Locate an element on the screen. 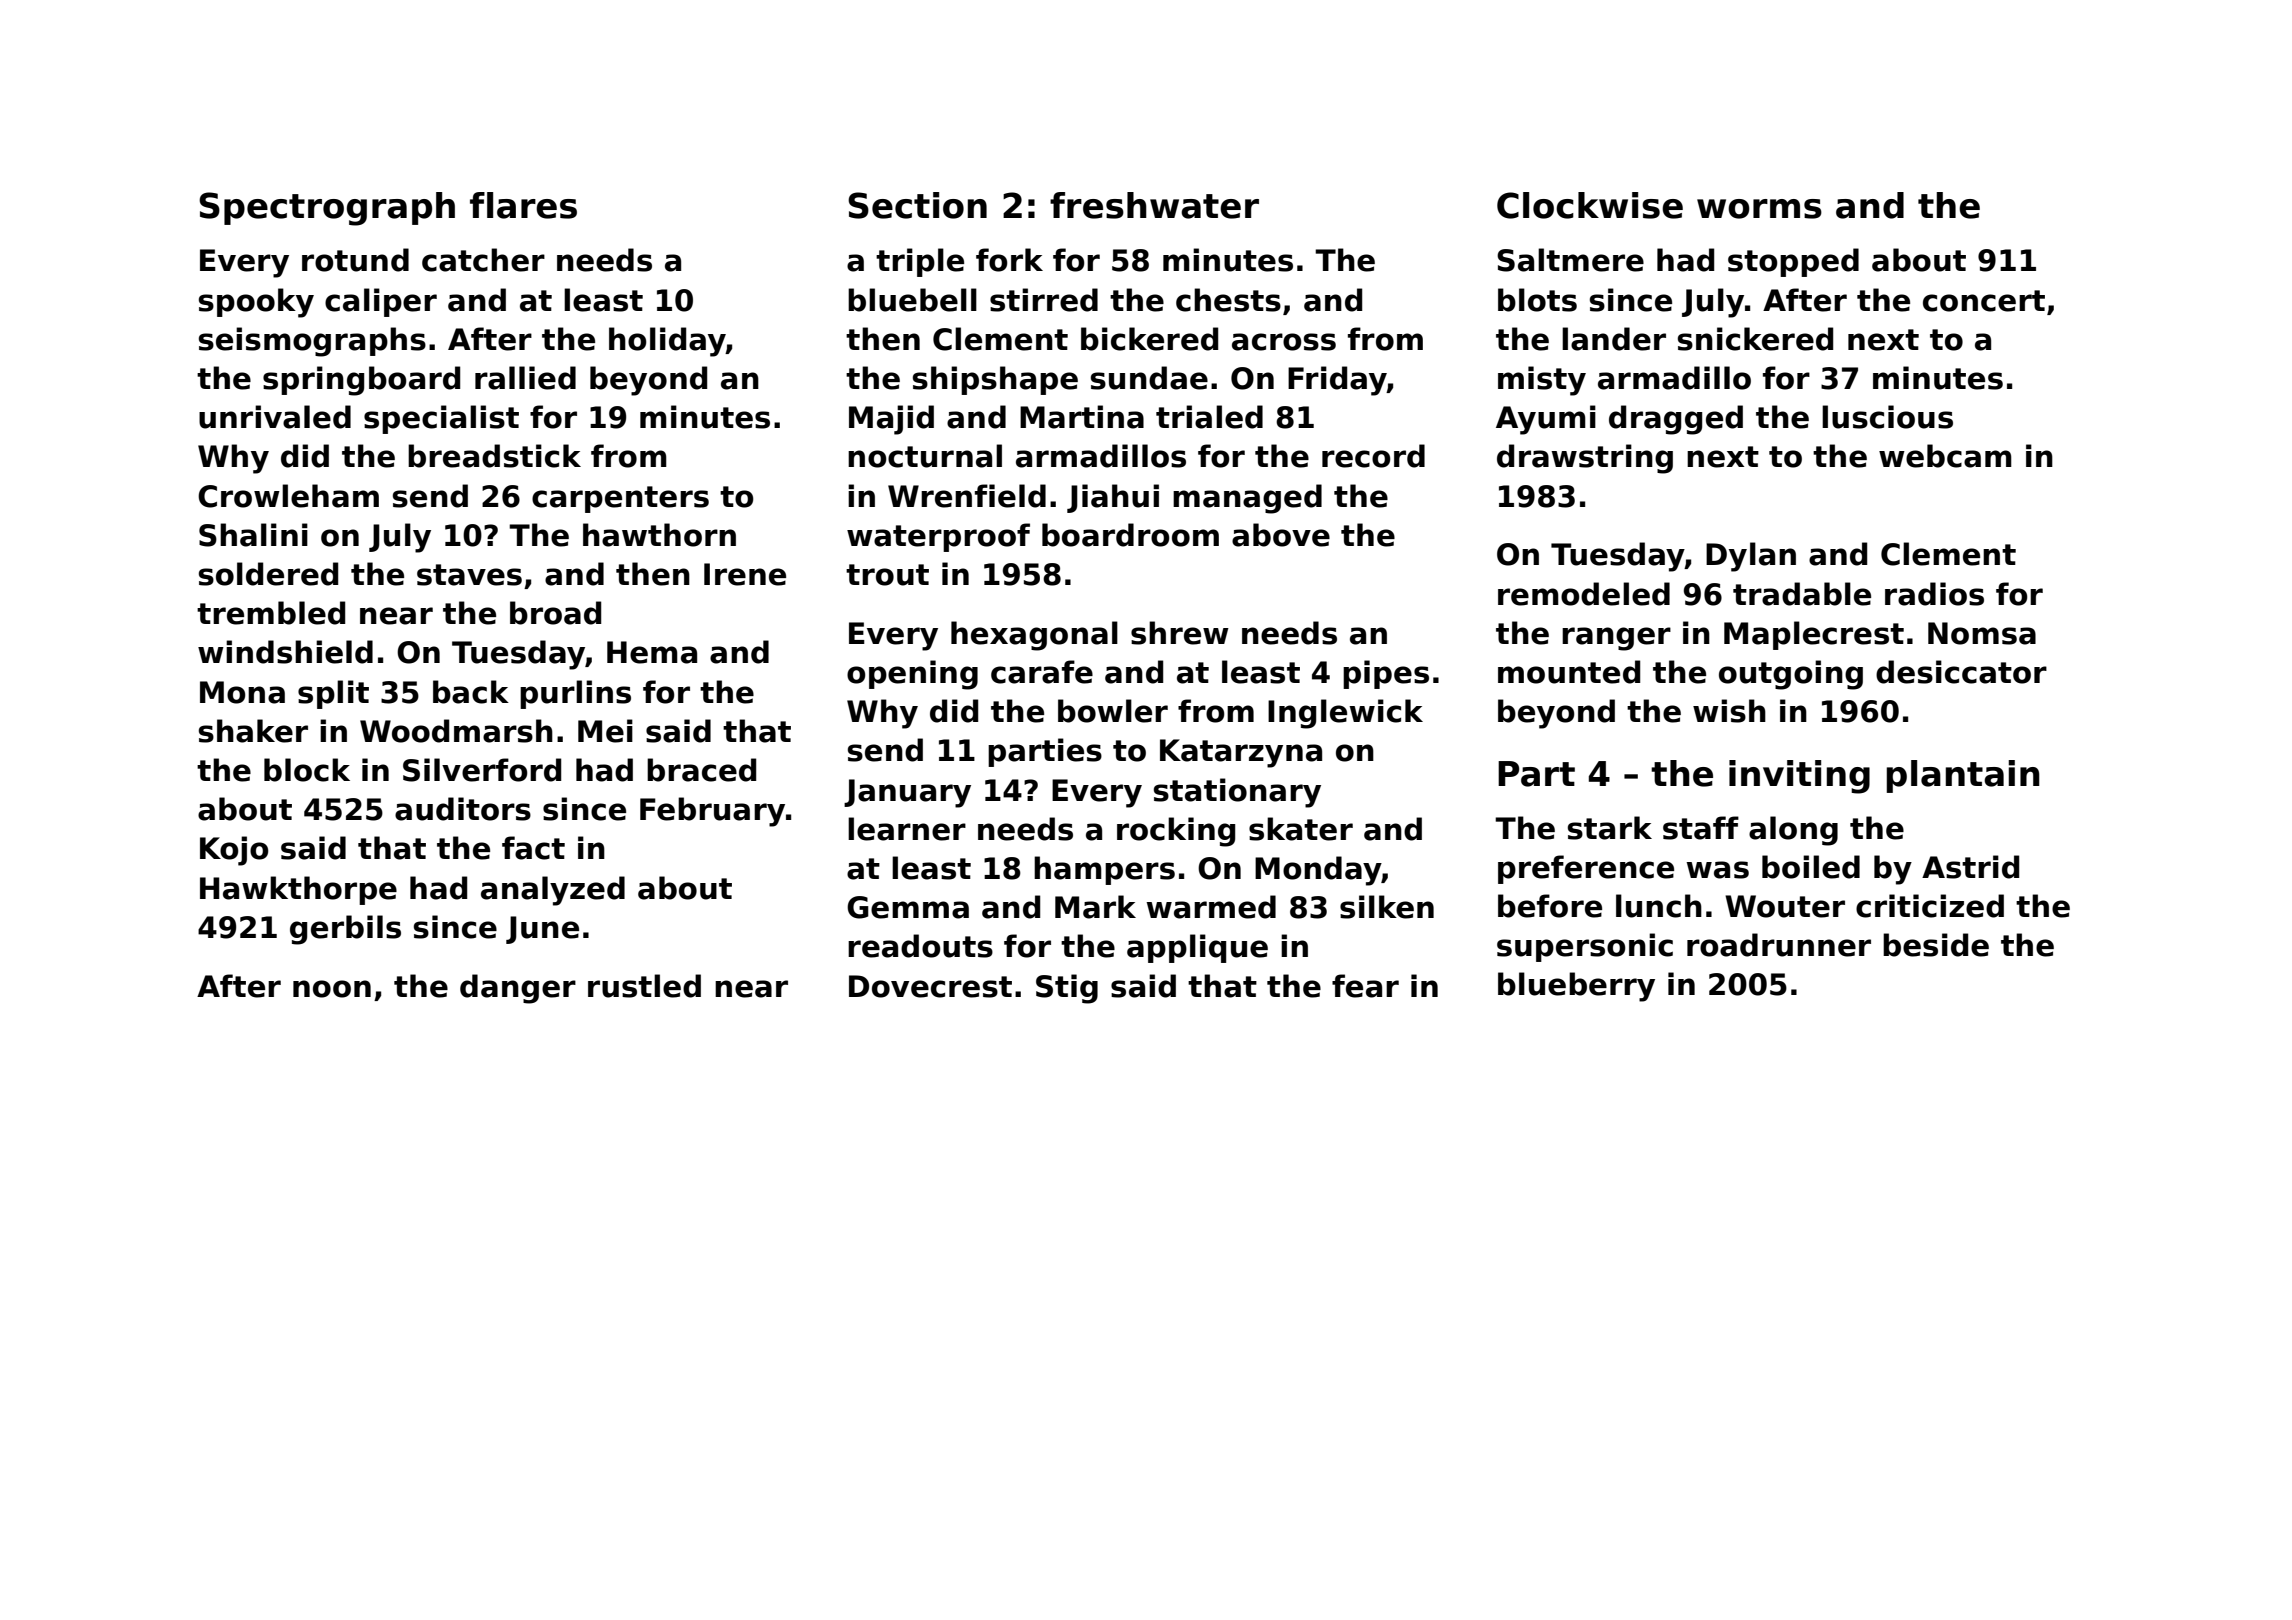  misty is located at coordinates (1542, 381).
